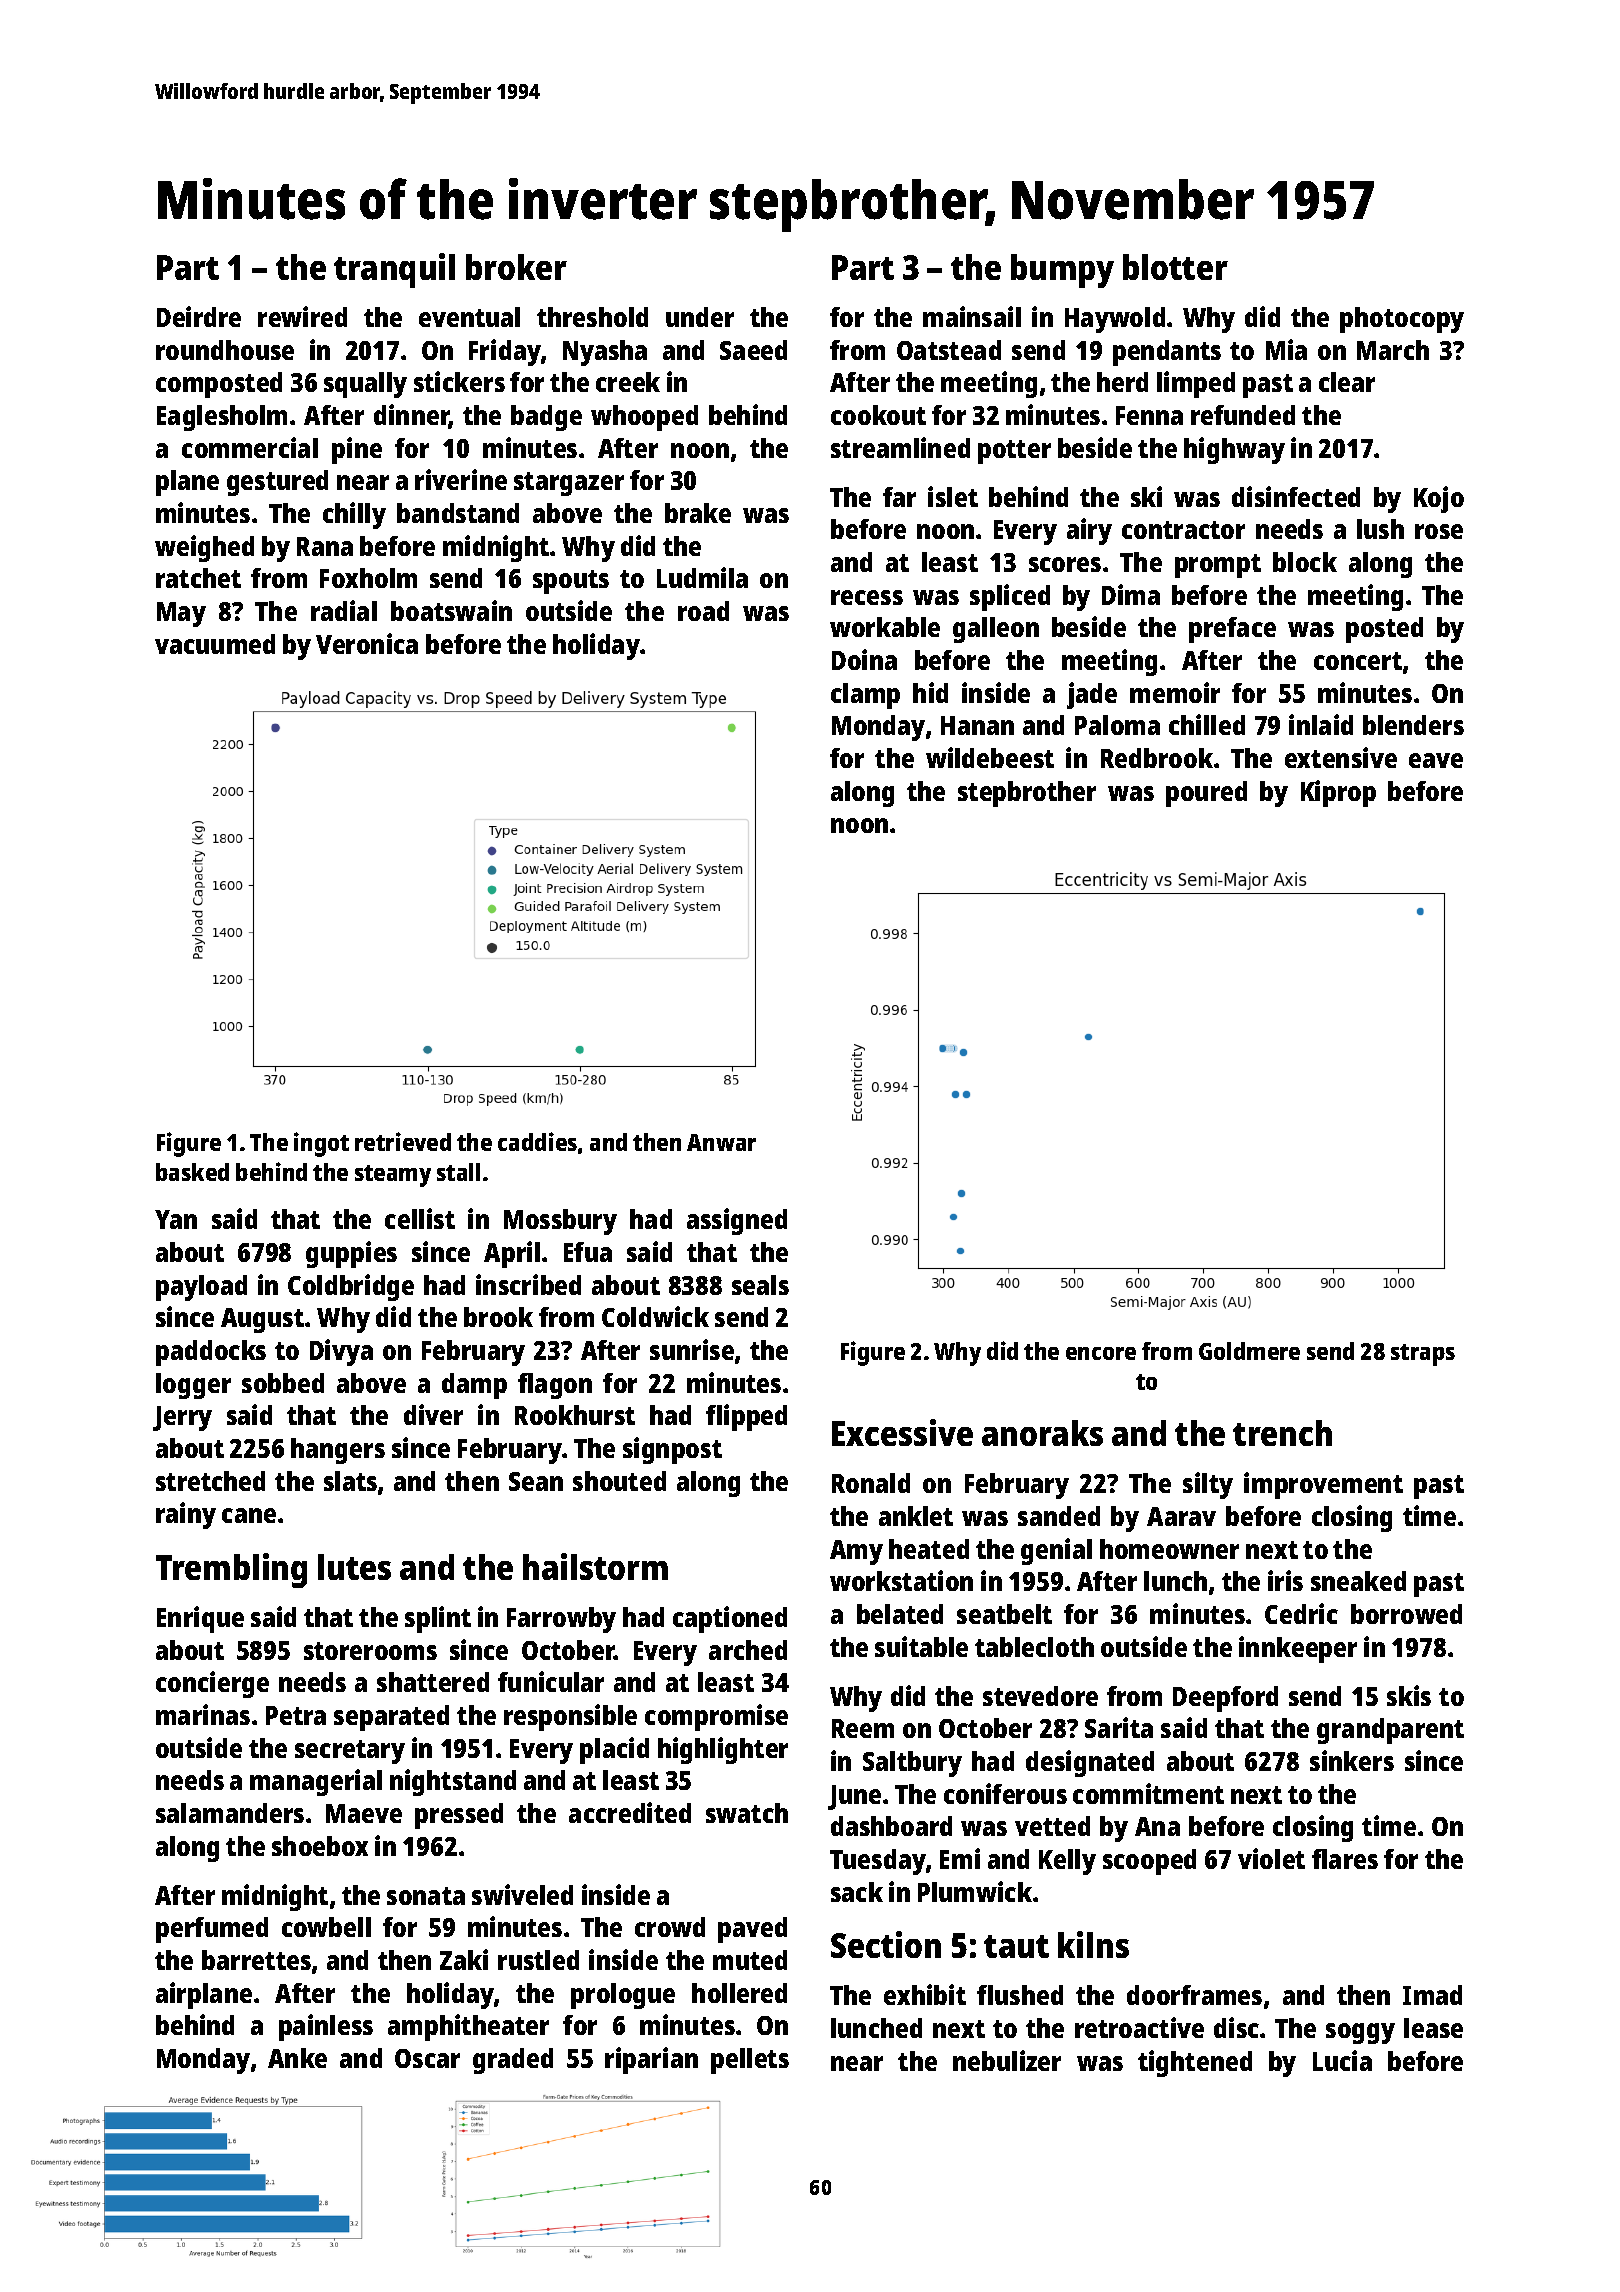  I want to click on radial, so click(344, 610).
